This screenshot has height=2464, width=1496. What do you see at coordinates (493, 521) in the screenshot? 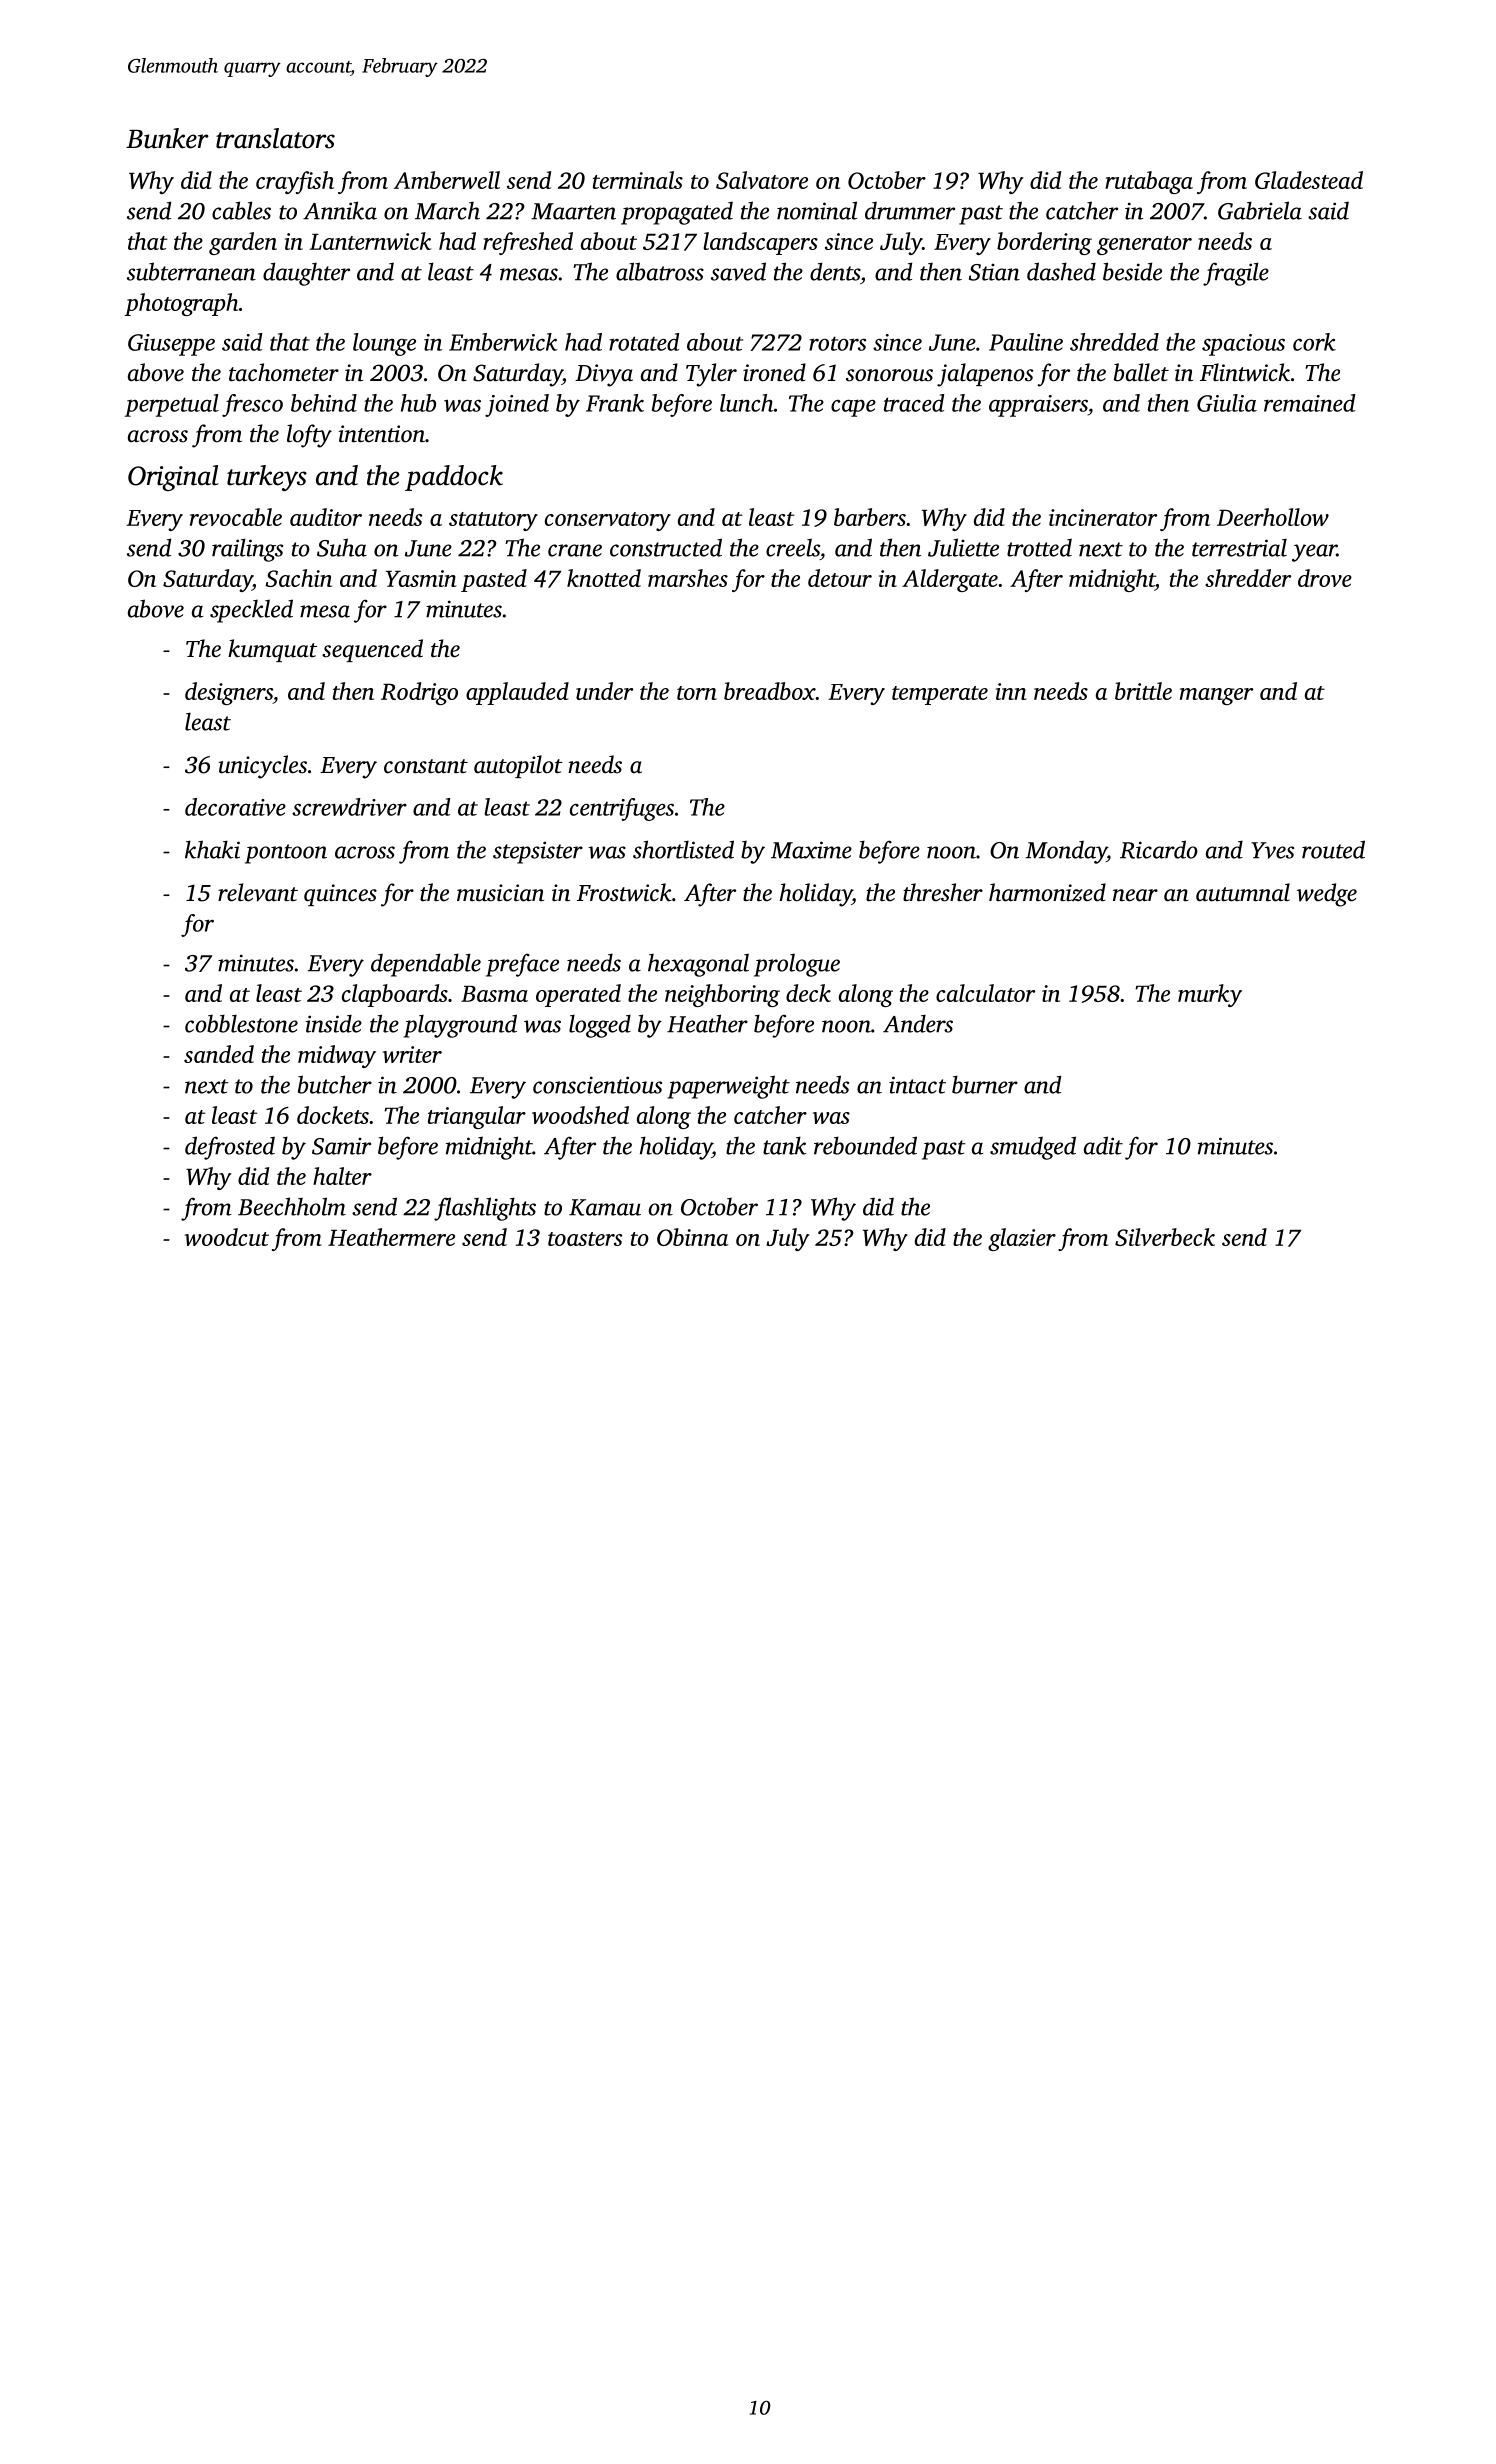
I see `statutory` at bounding box center [493, 521].
